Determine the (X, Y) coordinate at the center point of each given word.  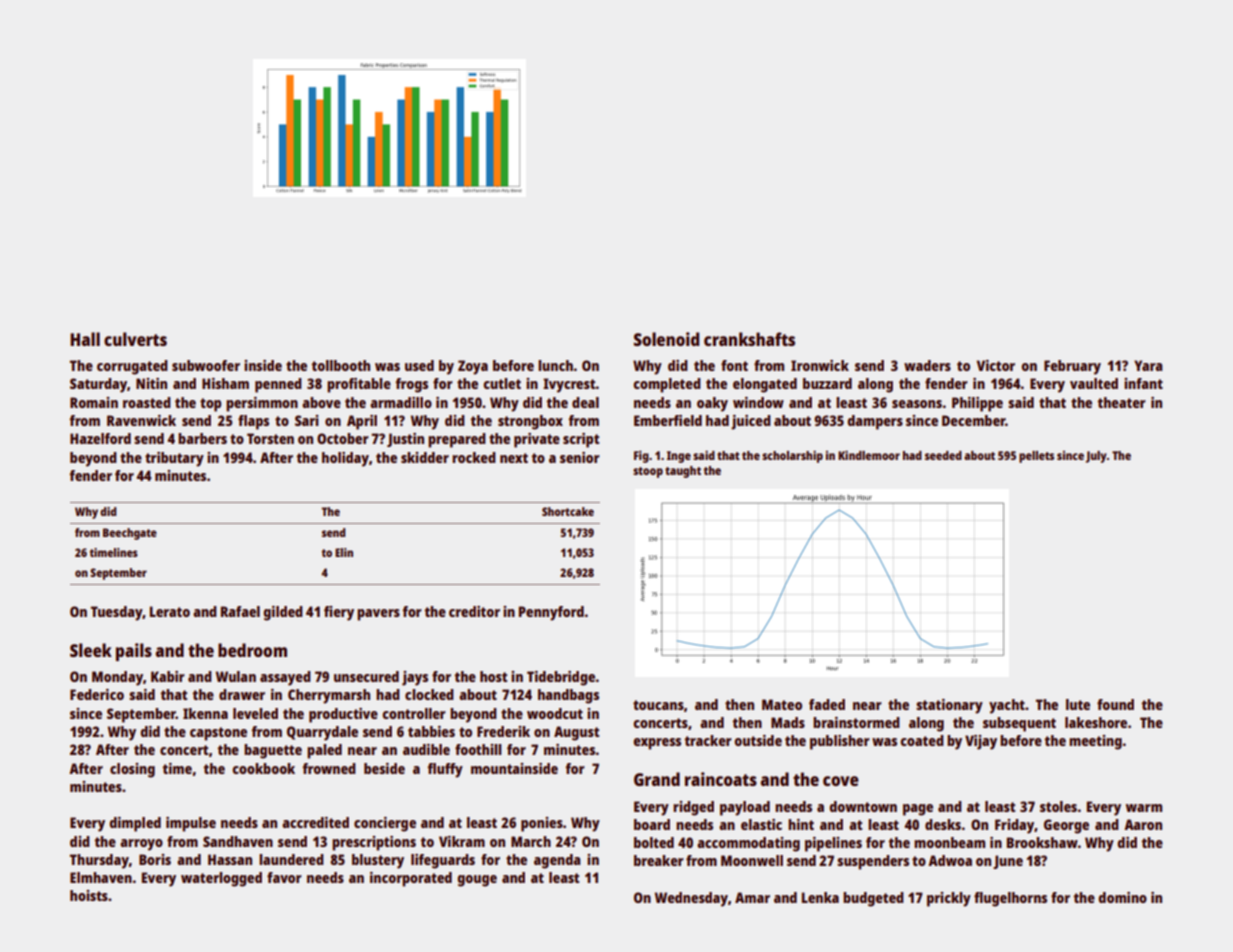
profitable (359, 385)
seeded (943, 455)
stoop (648, 472)
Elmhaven (101, 877)
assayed (285, 678)
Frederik (503, 731)
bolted (654, 842)
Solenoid (666, 339)
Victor (996, 365)
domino (1122, 897)
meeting (1095, 742)
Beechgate (130, 534)
